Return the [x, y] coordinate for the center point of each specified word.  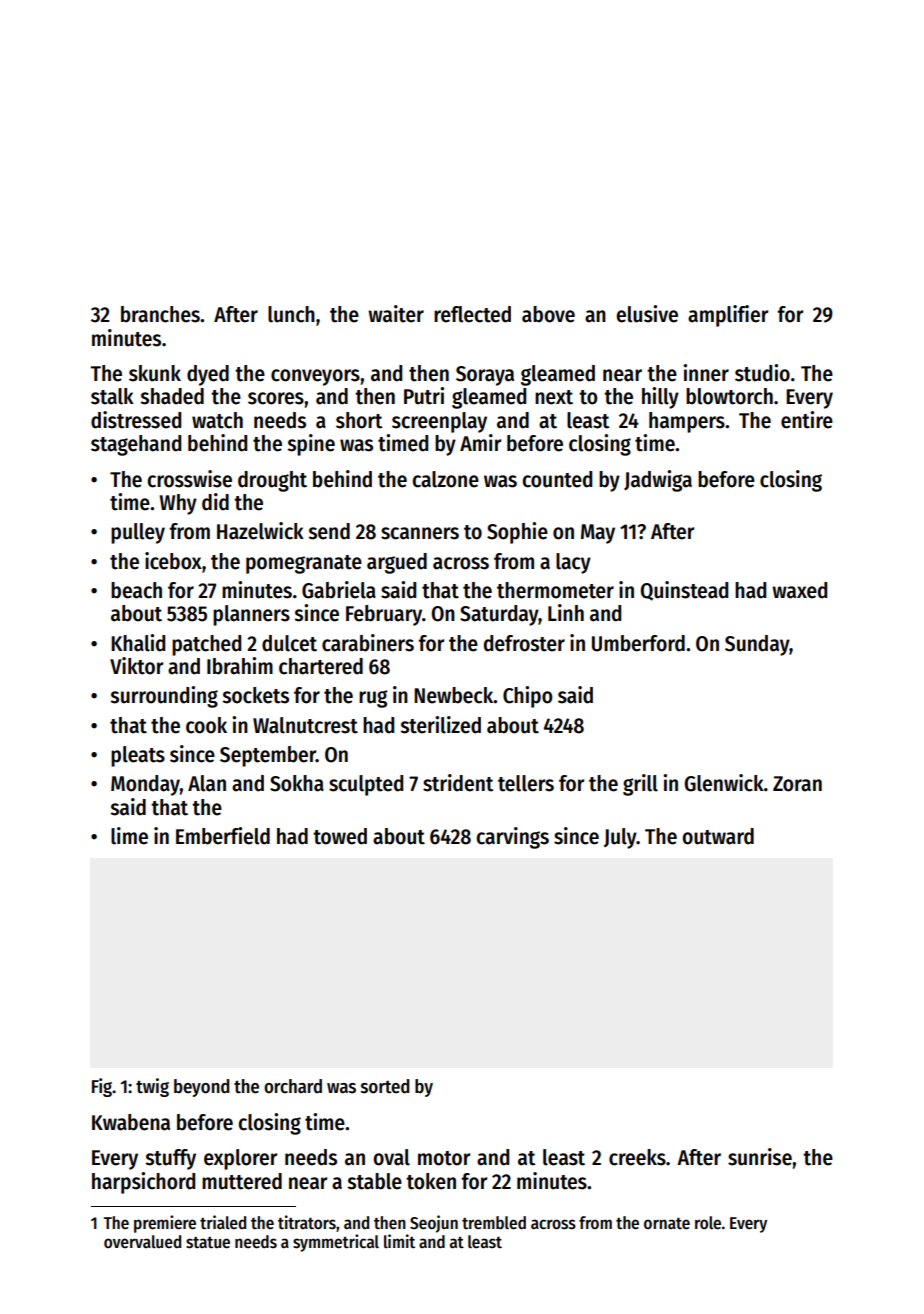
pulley [138, 533]
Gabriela [339, 590]
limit [399, 1241]
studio [762, 373]
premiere [165, 1224]
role [708, 1223]
